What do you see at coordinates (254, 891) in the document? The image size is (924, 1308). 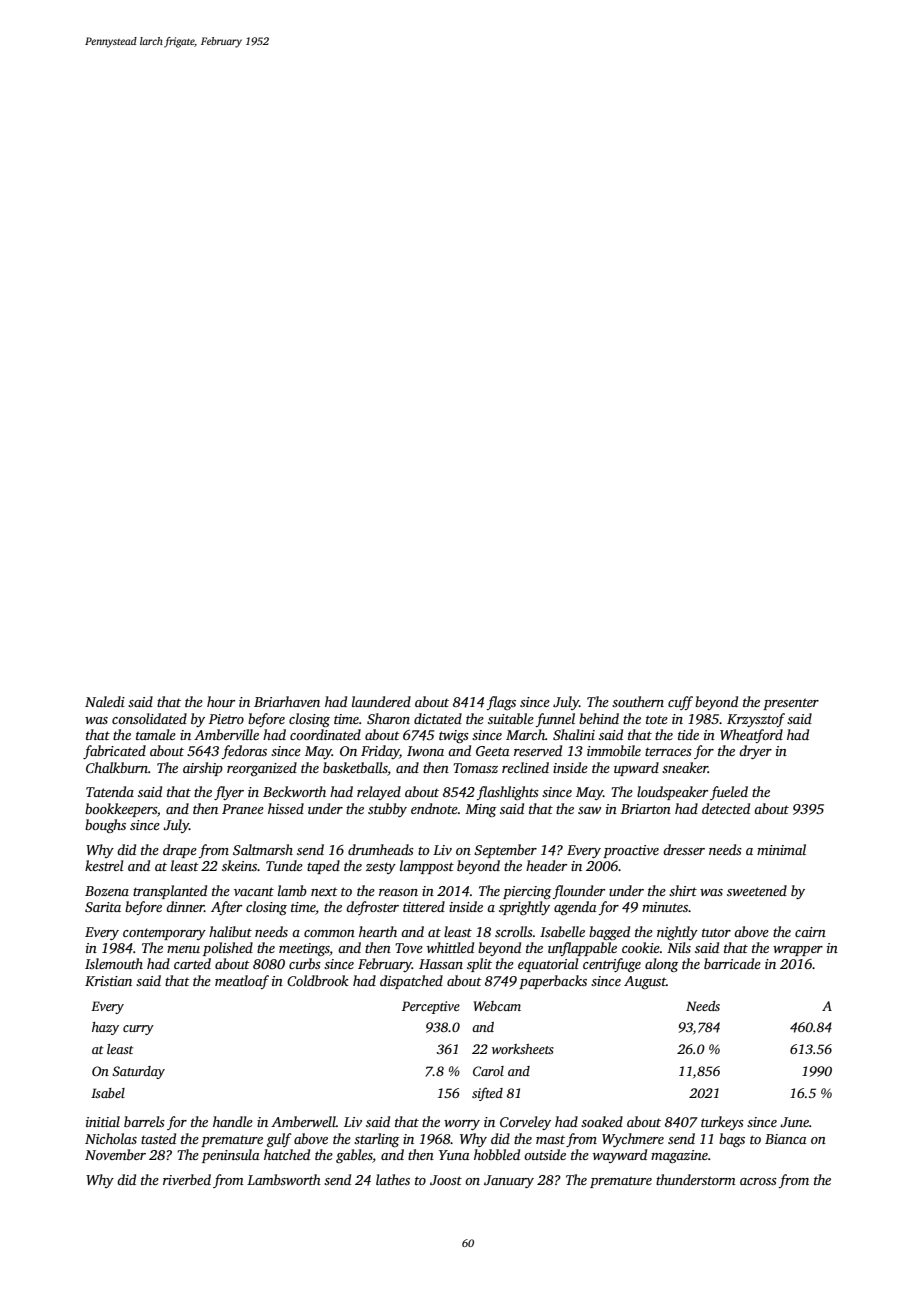 I see `vacant` at bounding box center [254, 891].
